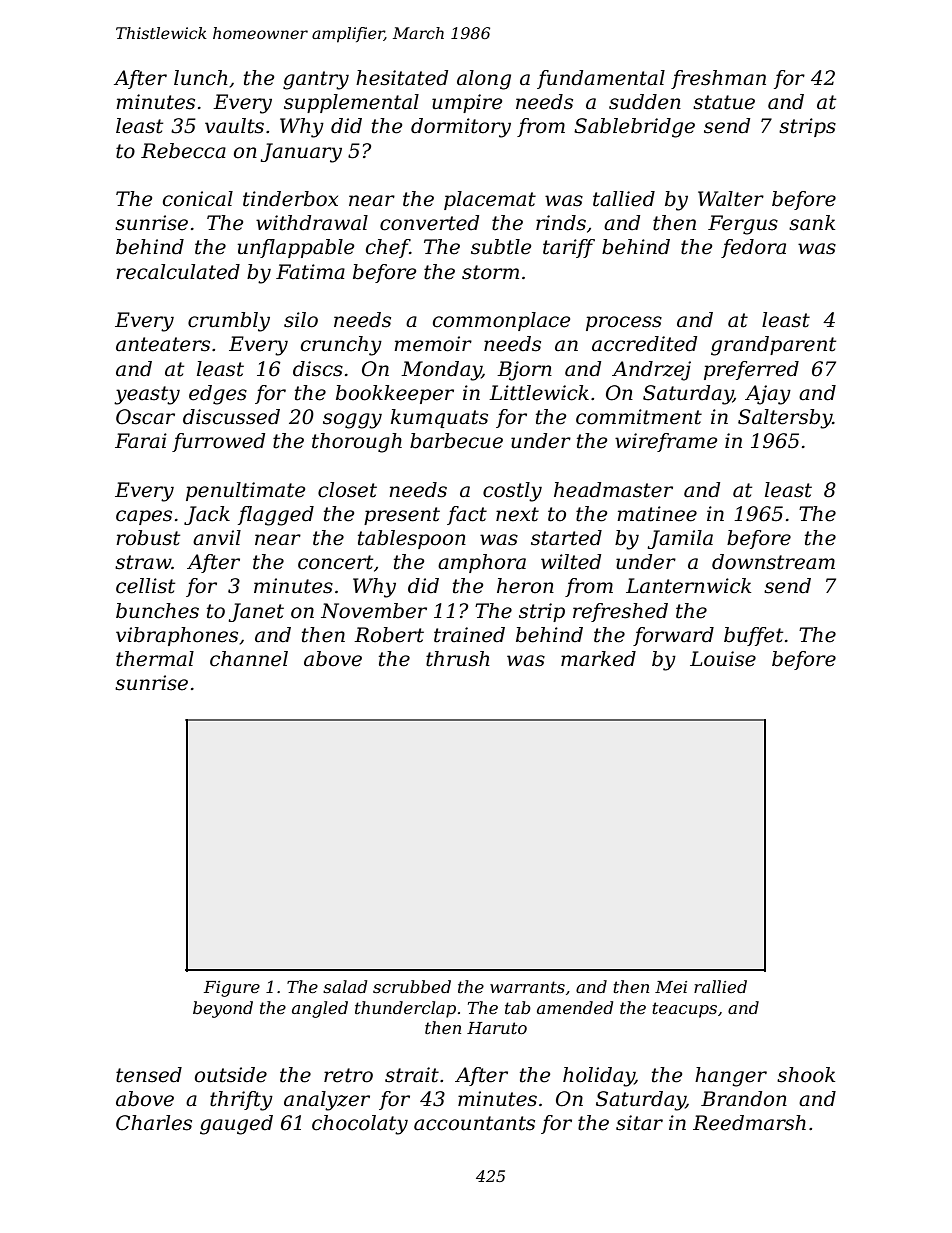 This screenshot has height=1233, width=952. Describe the element at coordinates (207, 515) in the screenshot. I see `Jack` at that location.
